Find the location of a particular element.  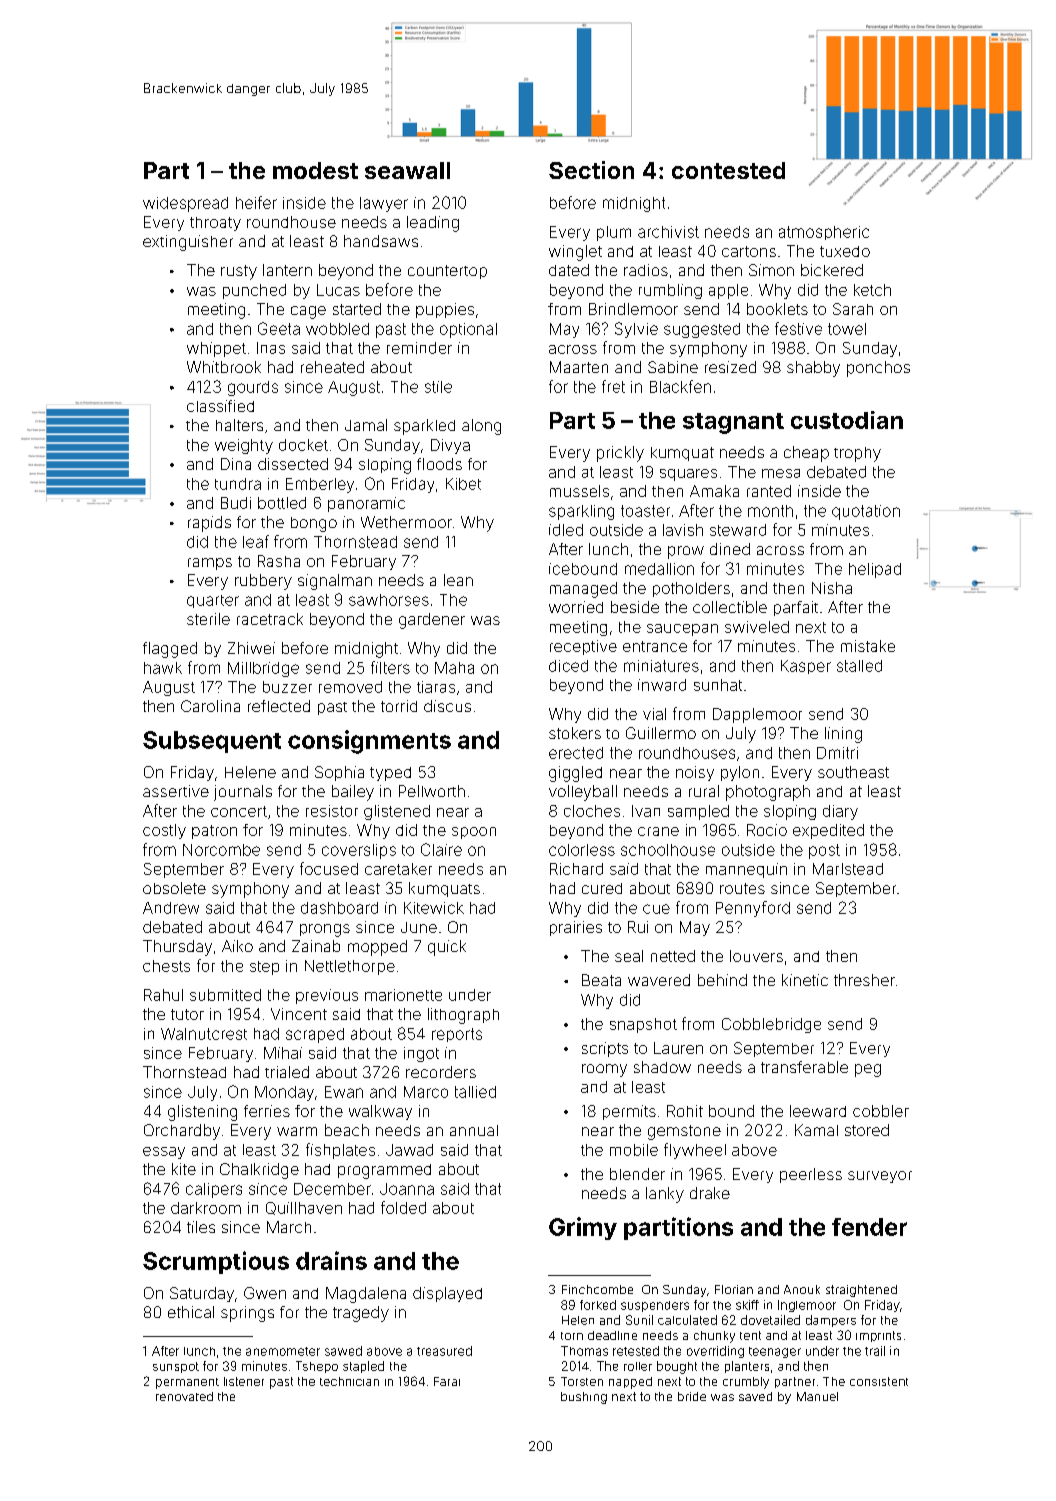

tragedy is located at coordinates (361, 1314).
